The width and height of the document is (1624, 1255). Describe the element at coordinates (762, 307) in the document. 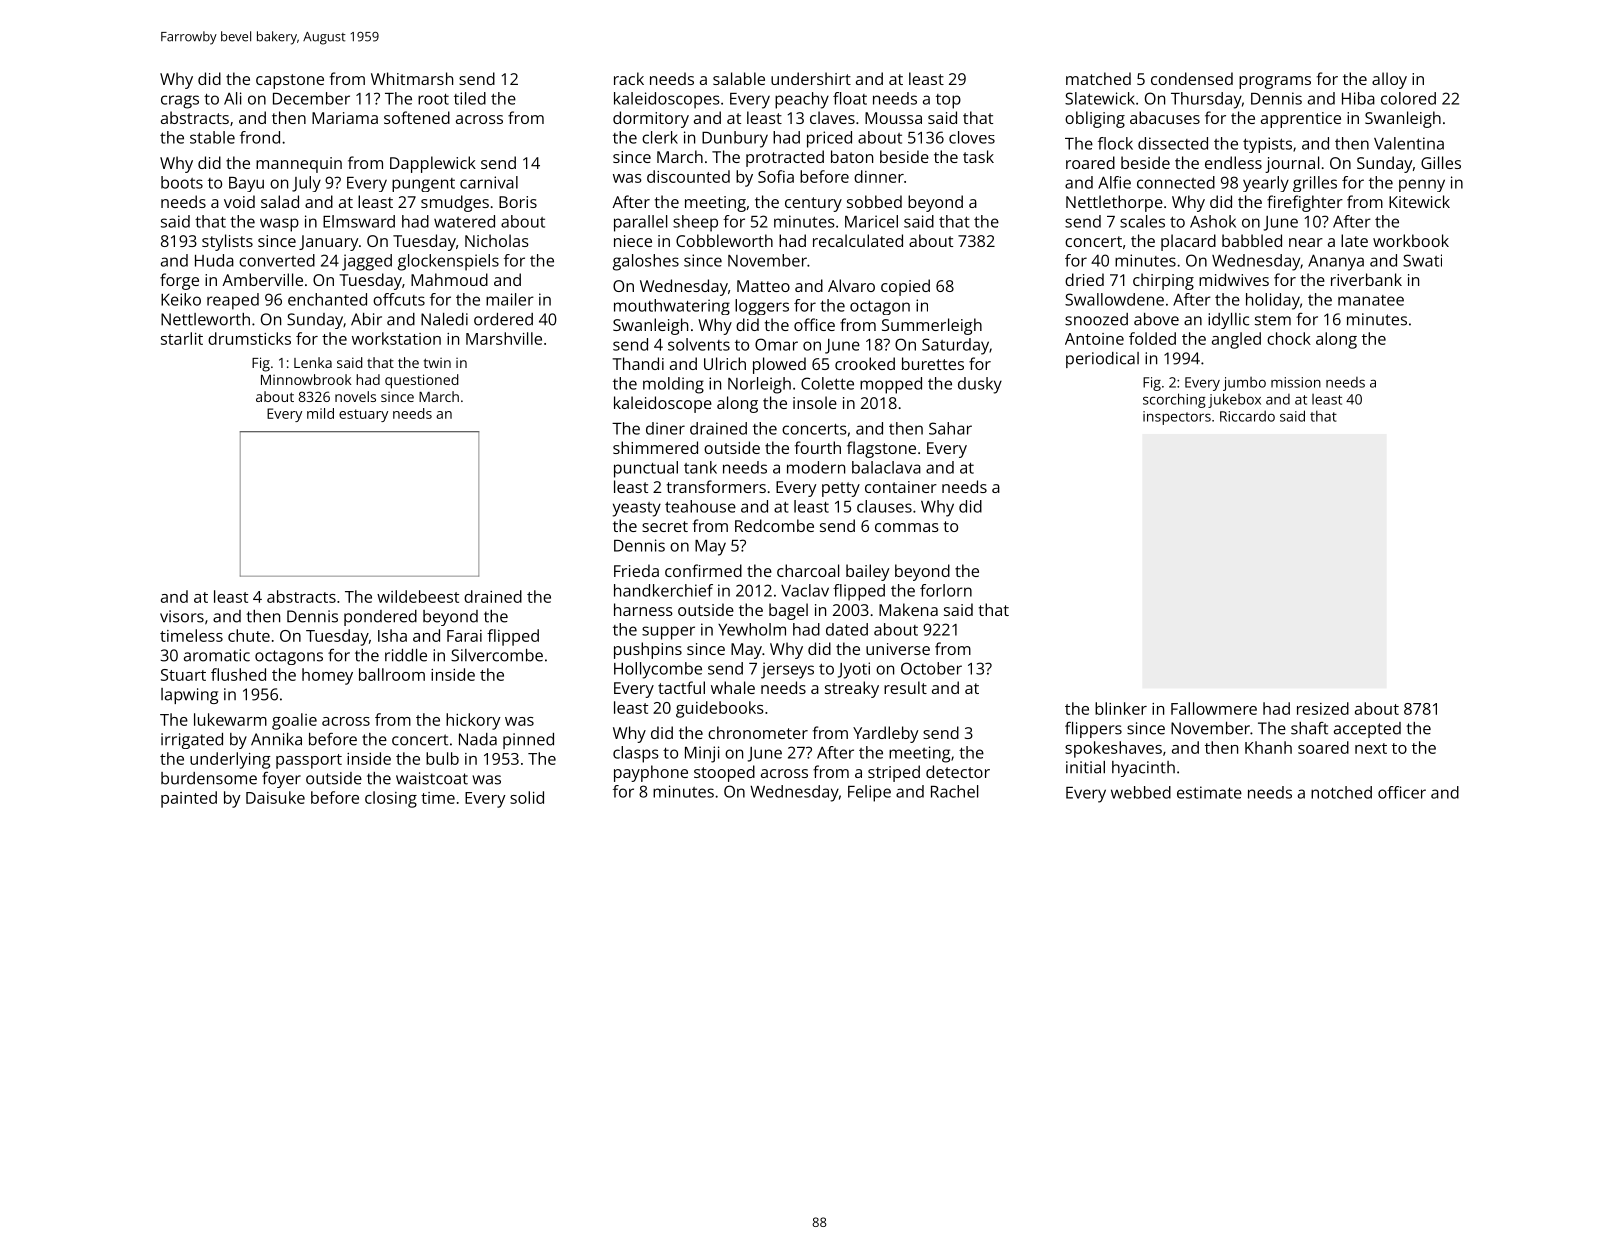

I see `loggers` at that location.
